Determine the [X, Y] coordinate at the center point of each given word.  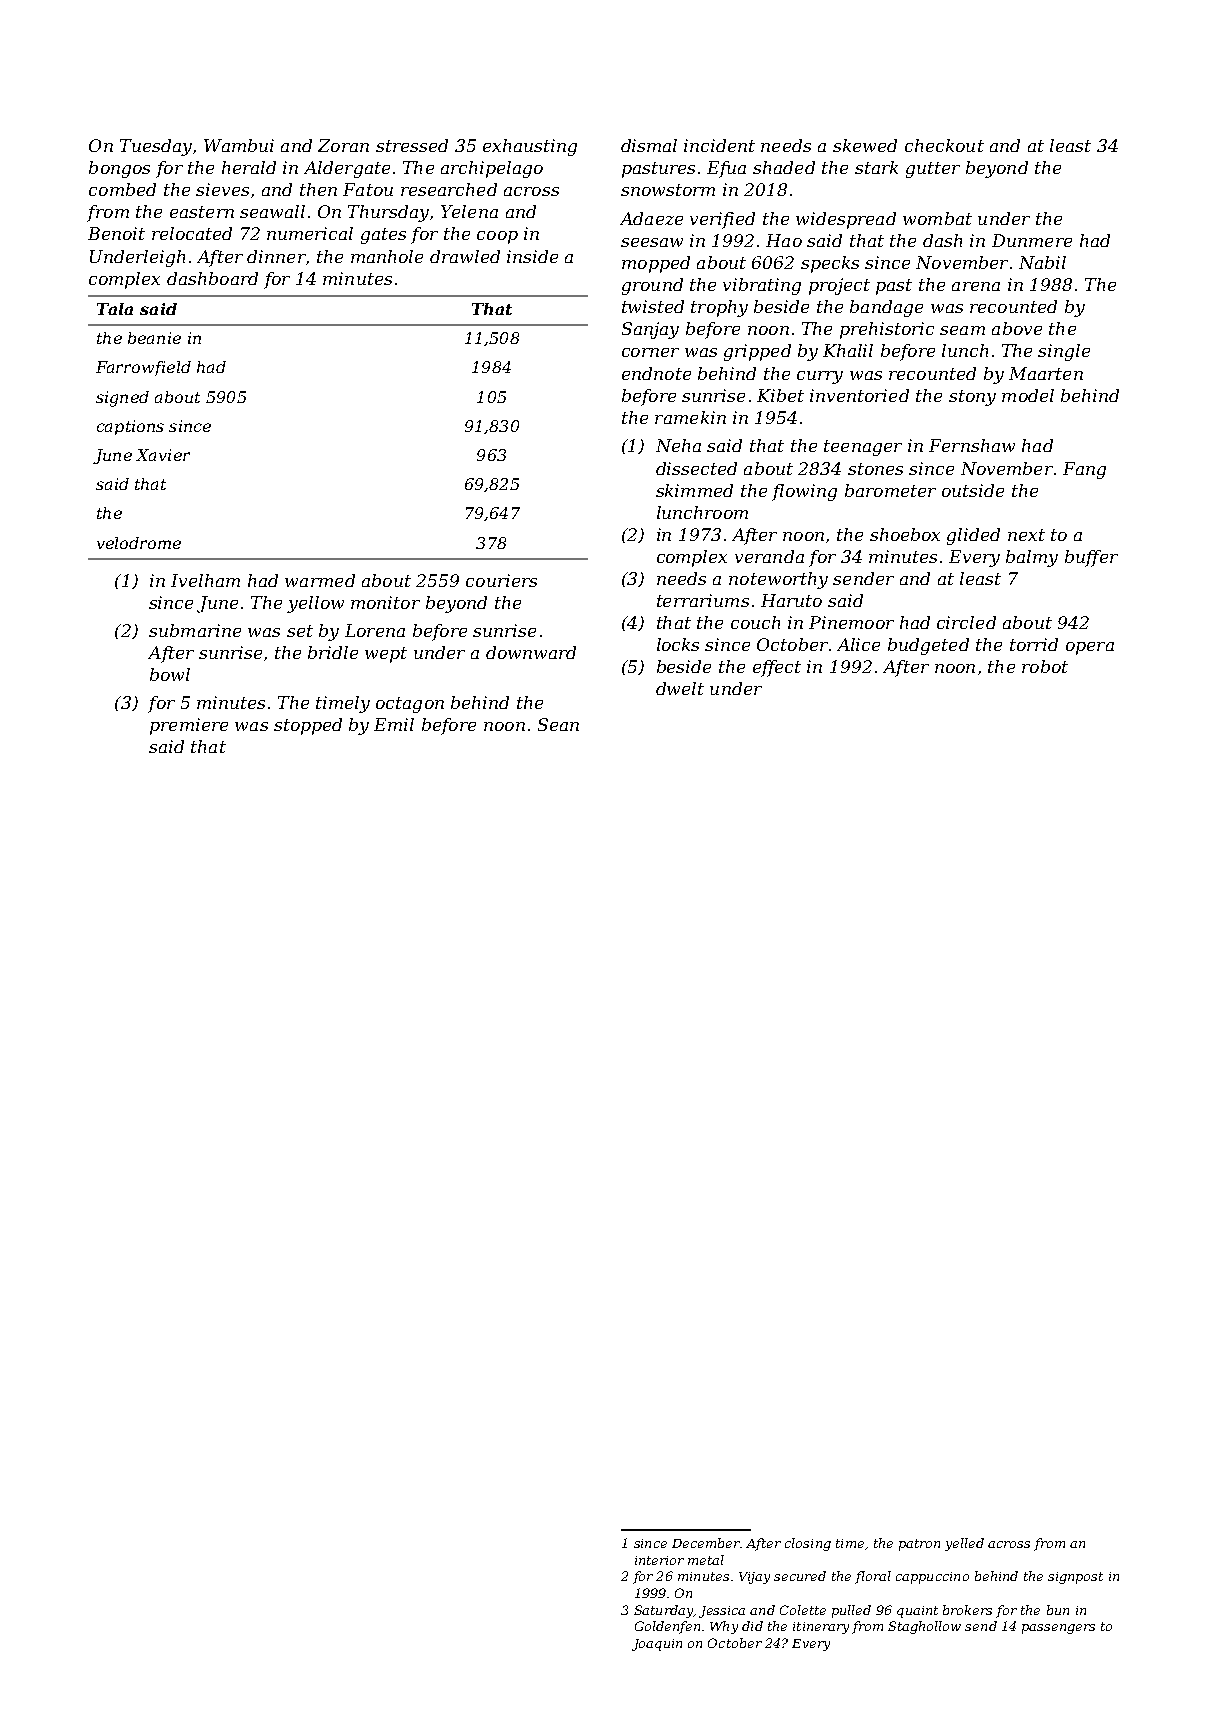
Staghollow [924, 1627]
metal [706, 1560]
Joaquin [657, 1645]
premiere [189, 726]
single [1064, 352]
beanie [154, 338]
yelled [964, 1544]
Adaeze [651, 218]
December [706, 1543]
